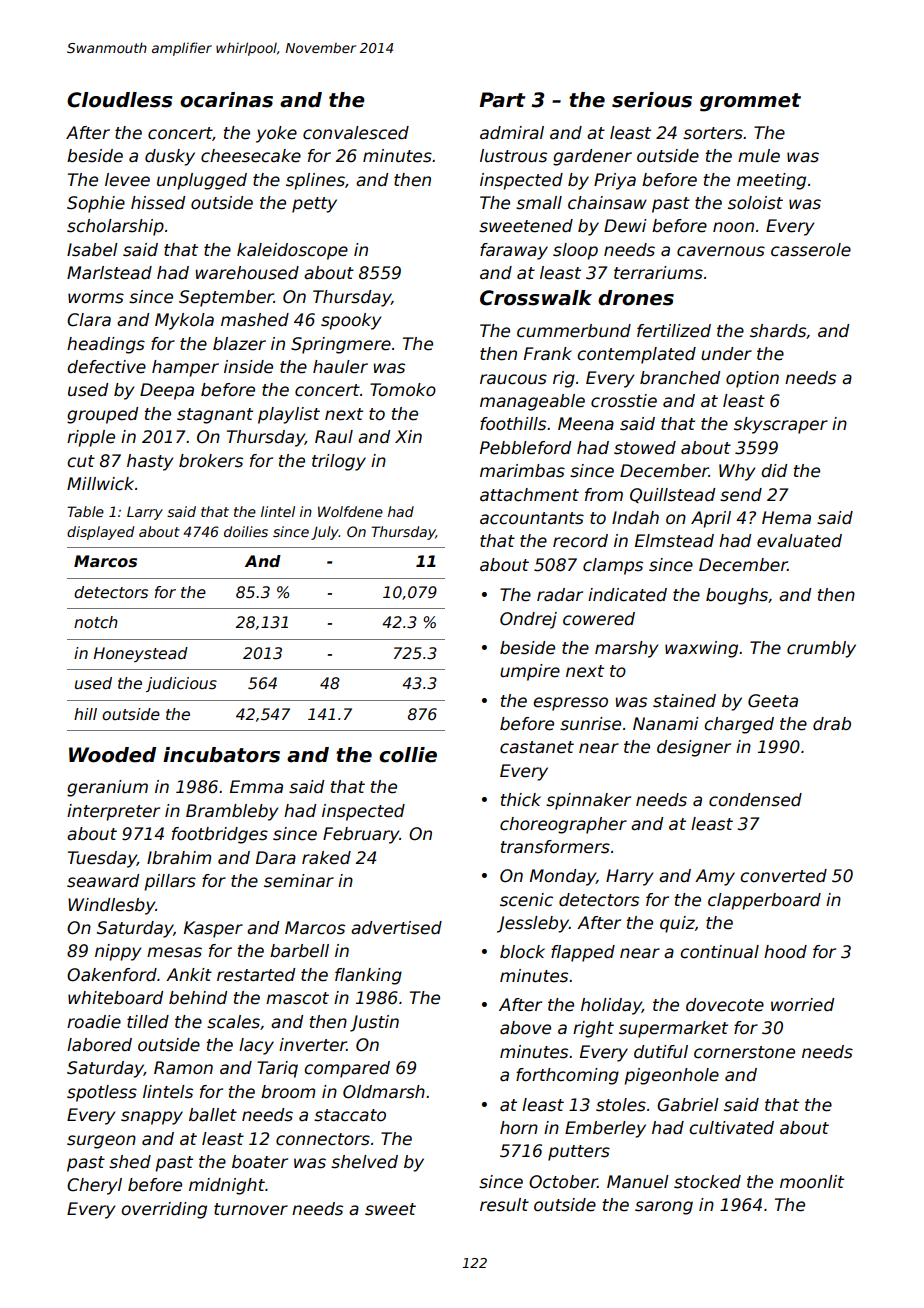 This page has height=1308, width=924. I want to click on above, so click(525, 1028).
